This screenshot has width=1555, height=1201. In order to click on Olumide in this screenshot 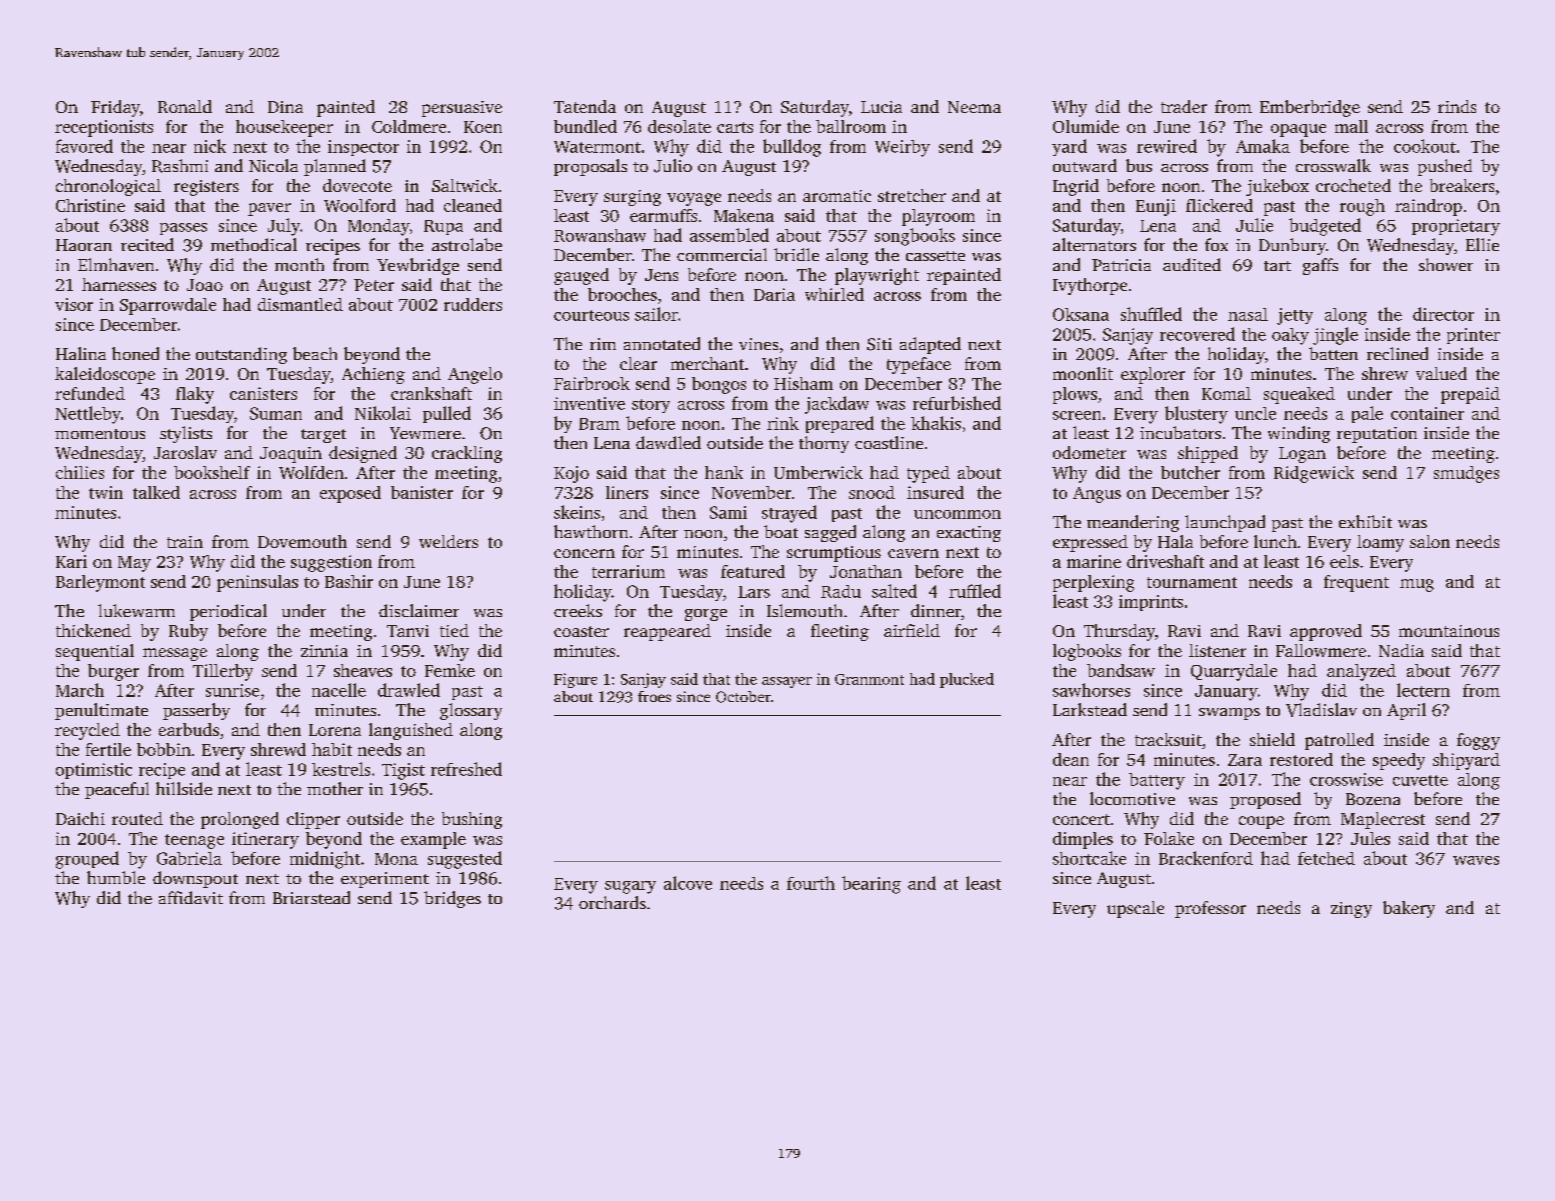, I will do `click(1086, 126)`.
